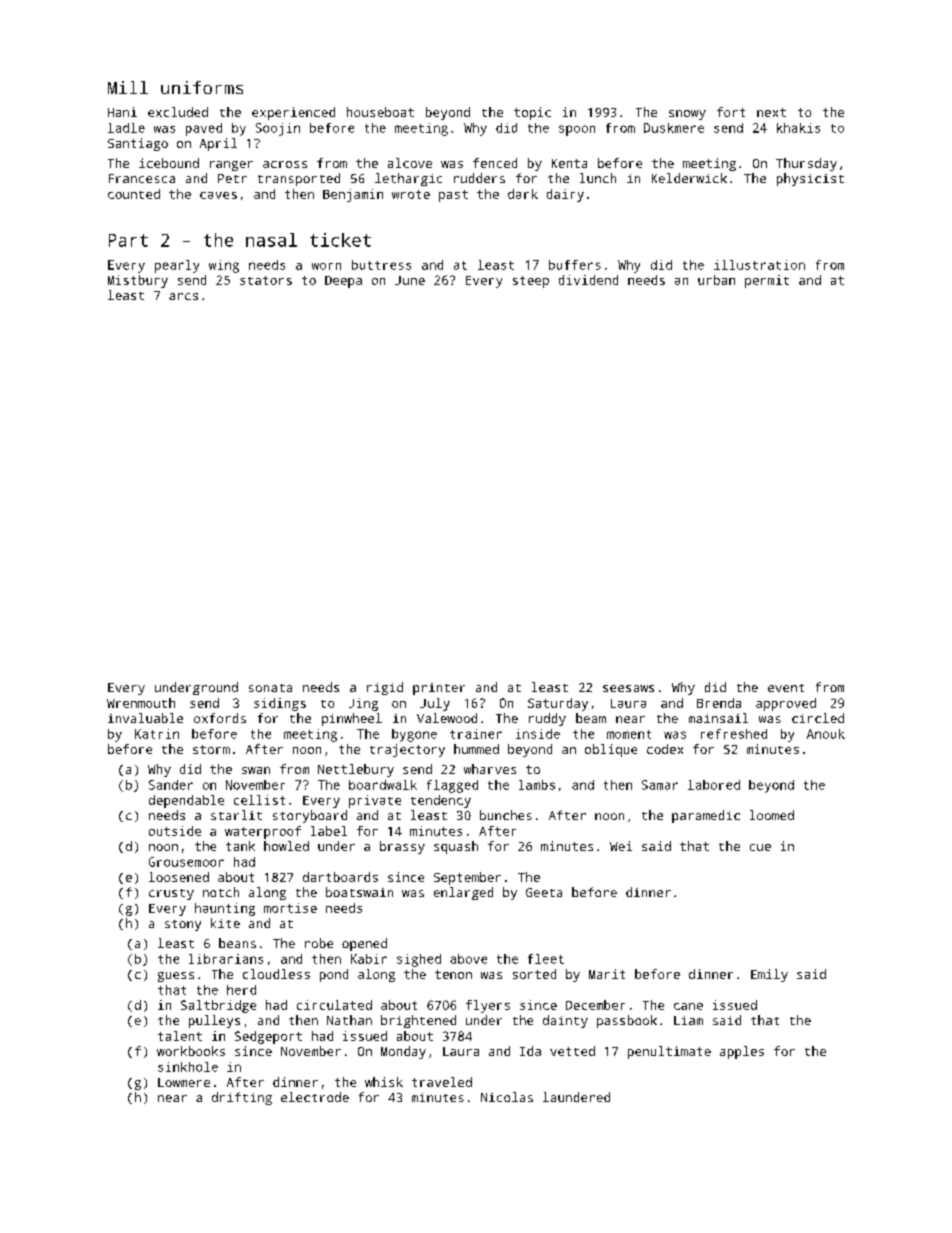 Image resolution: width=952 pixels, height=1233 pixels. I want to click on sonata, so click(270, 688).
